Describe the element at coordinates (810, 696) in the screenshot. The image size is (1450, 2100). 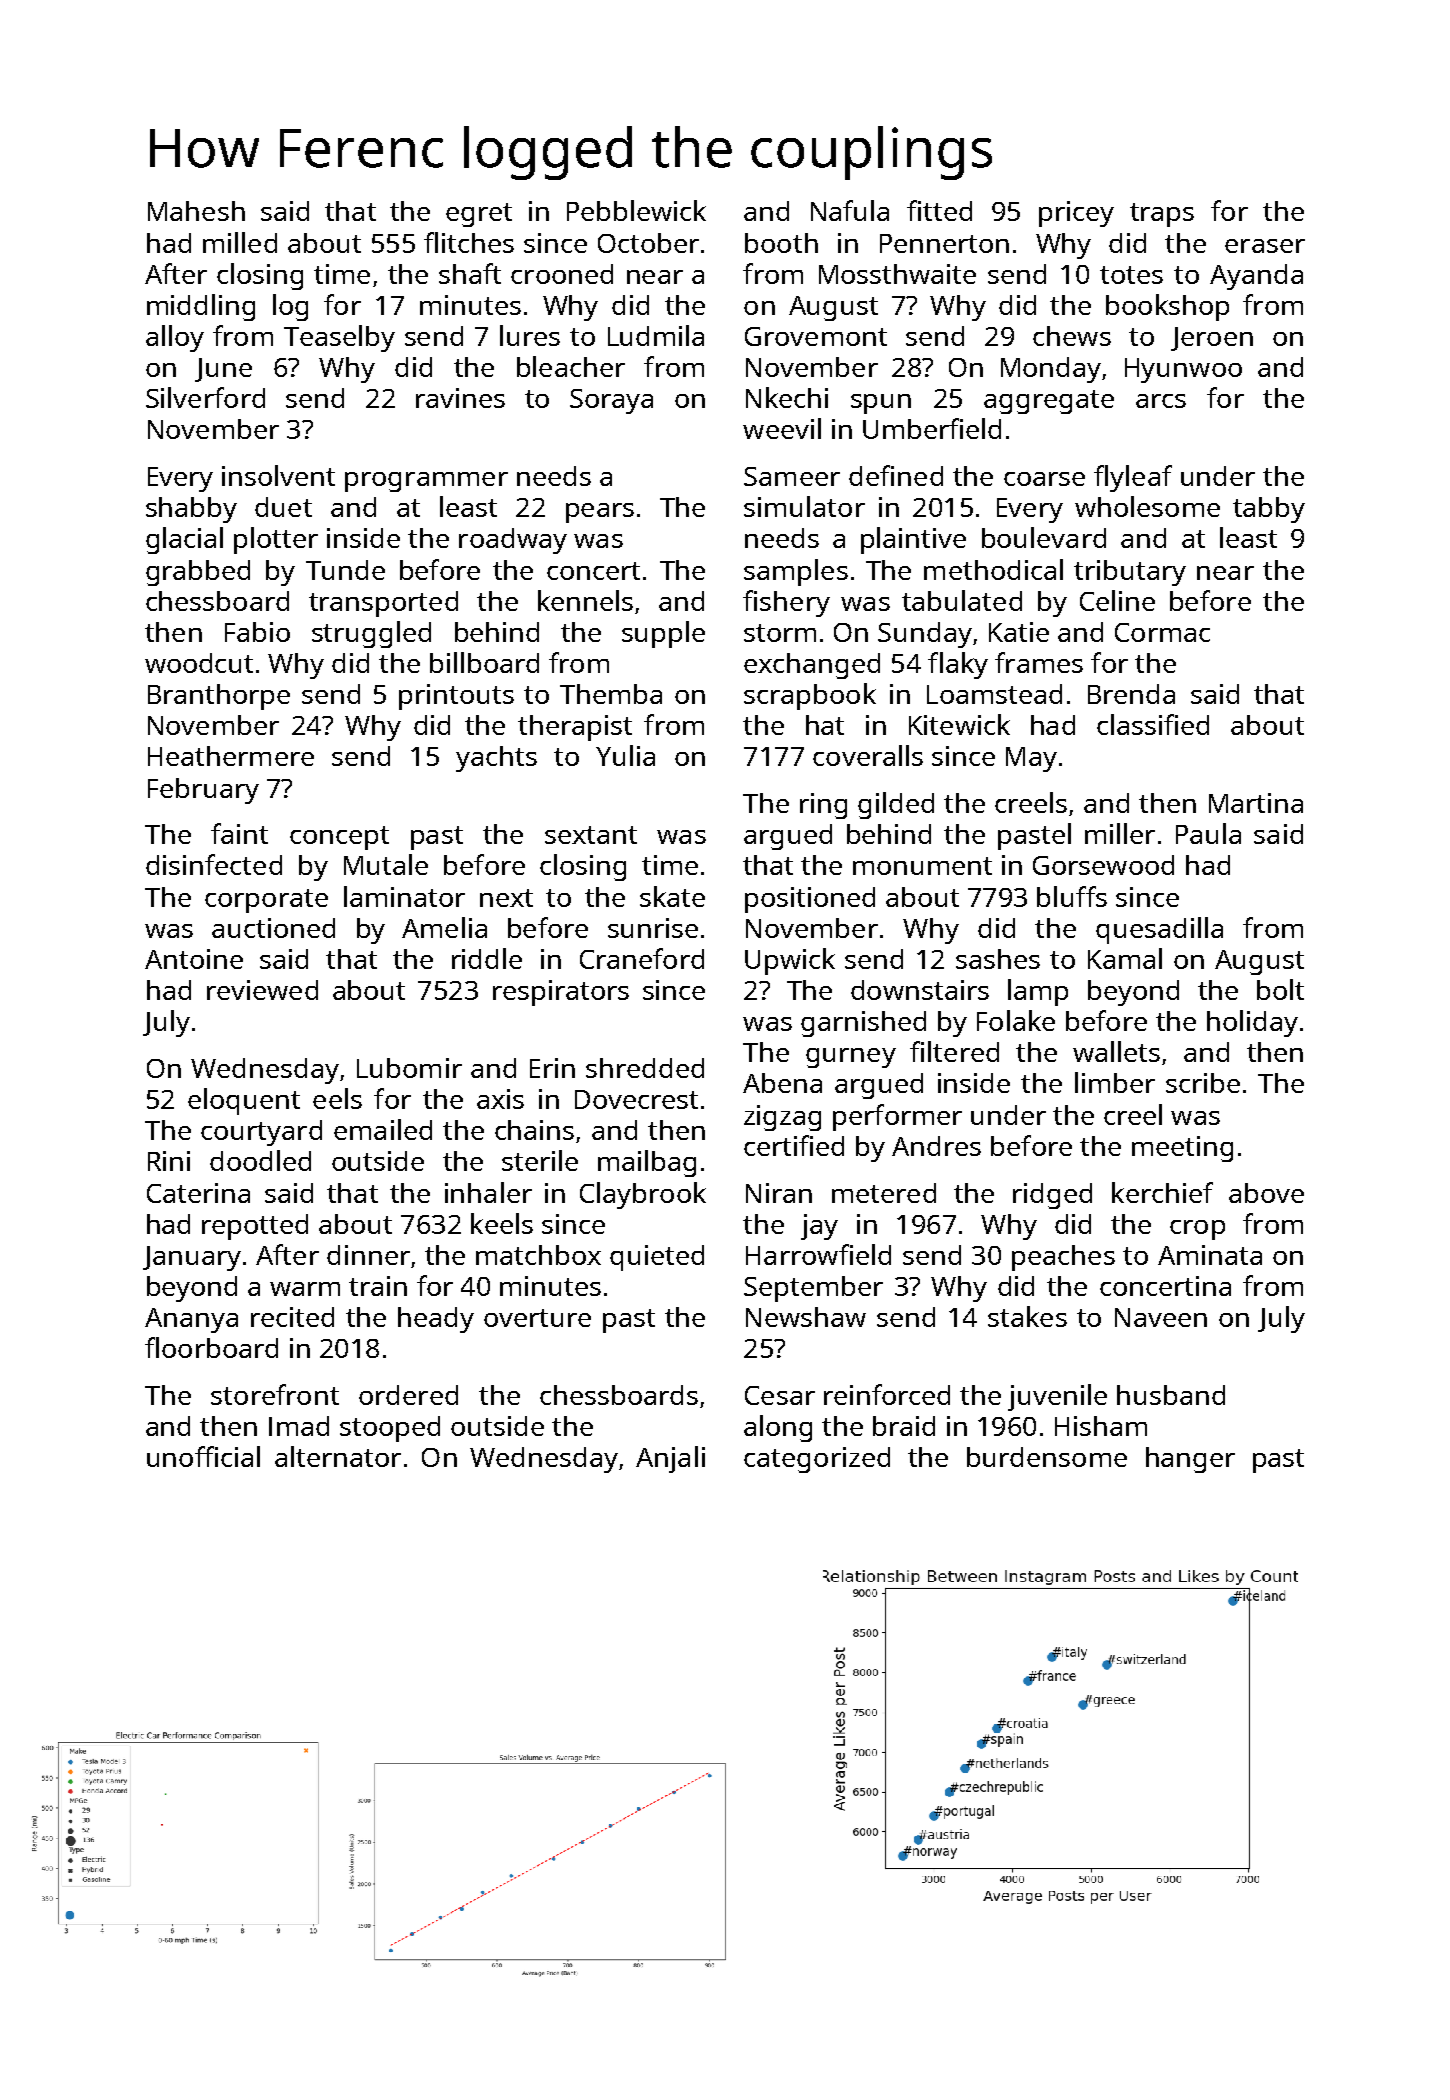
I see `scrapbook` at that location.
